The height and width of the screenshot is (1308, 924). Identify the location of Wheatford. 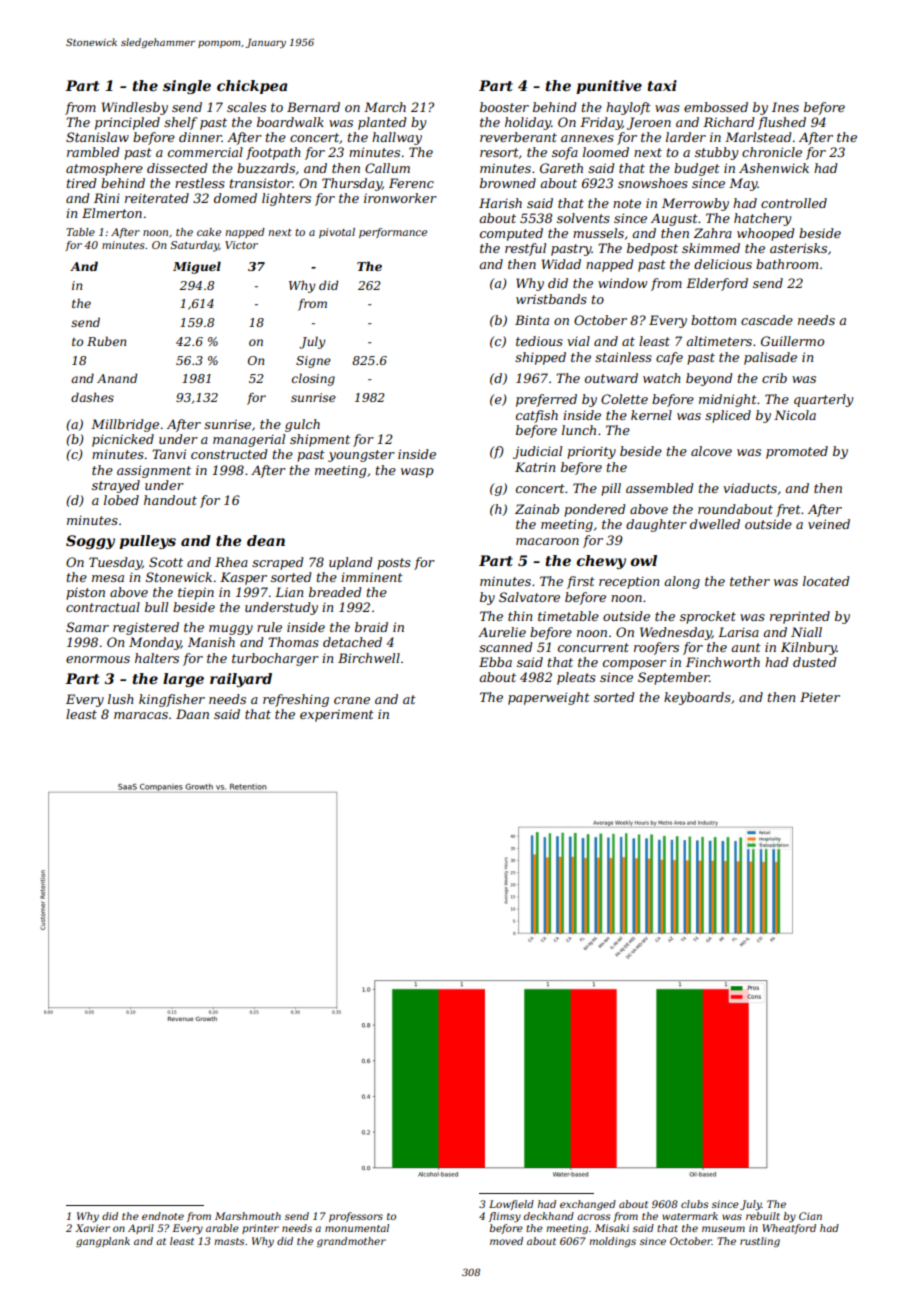
(789, 1229).
